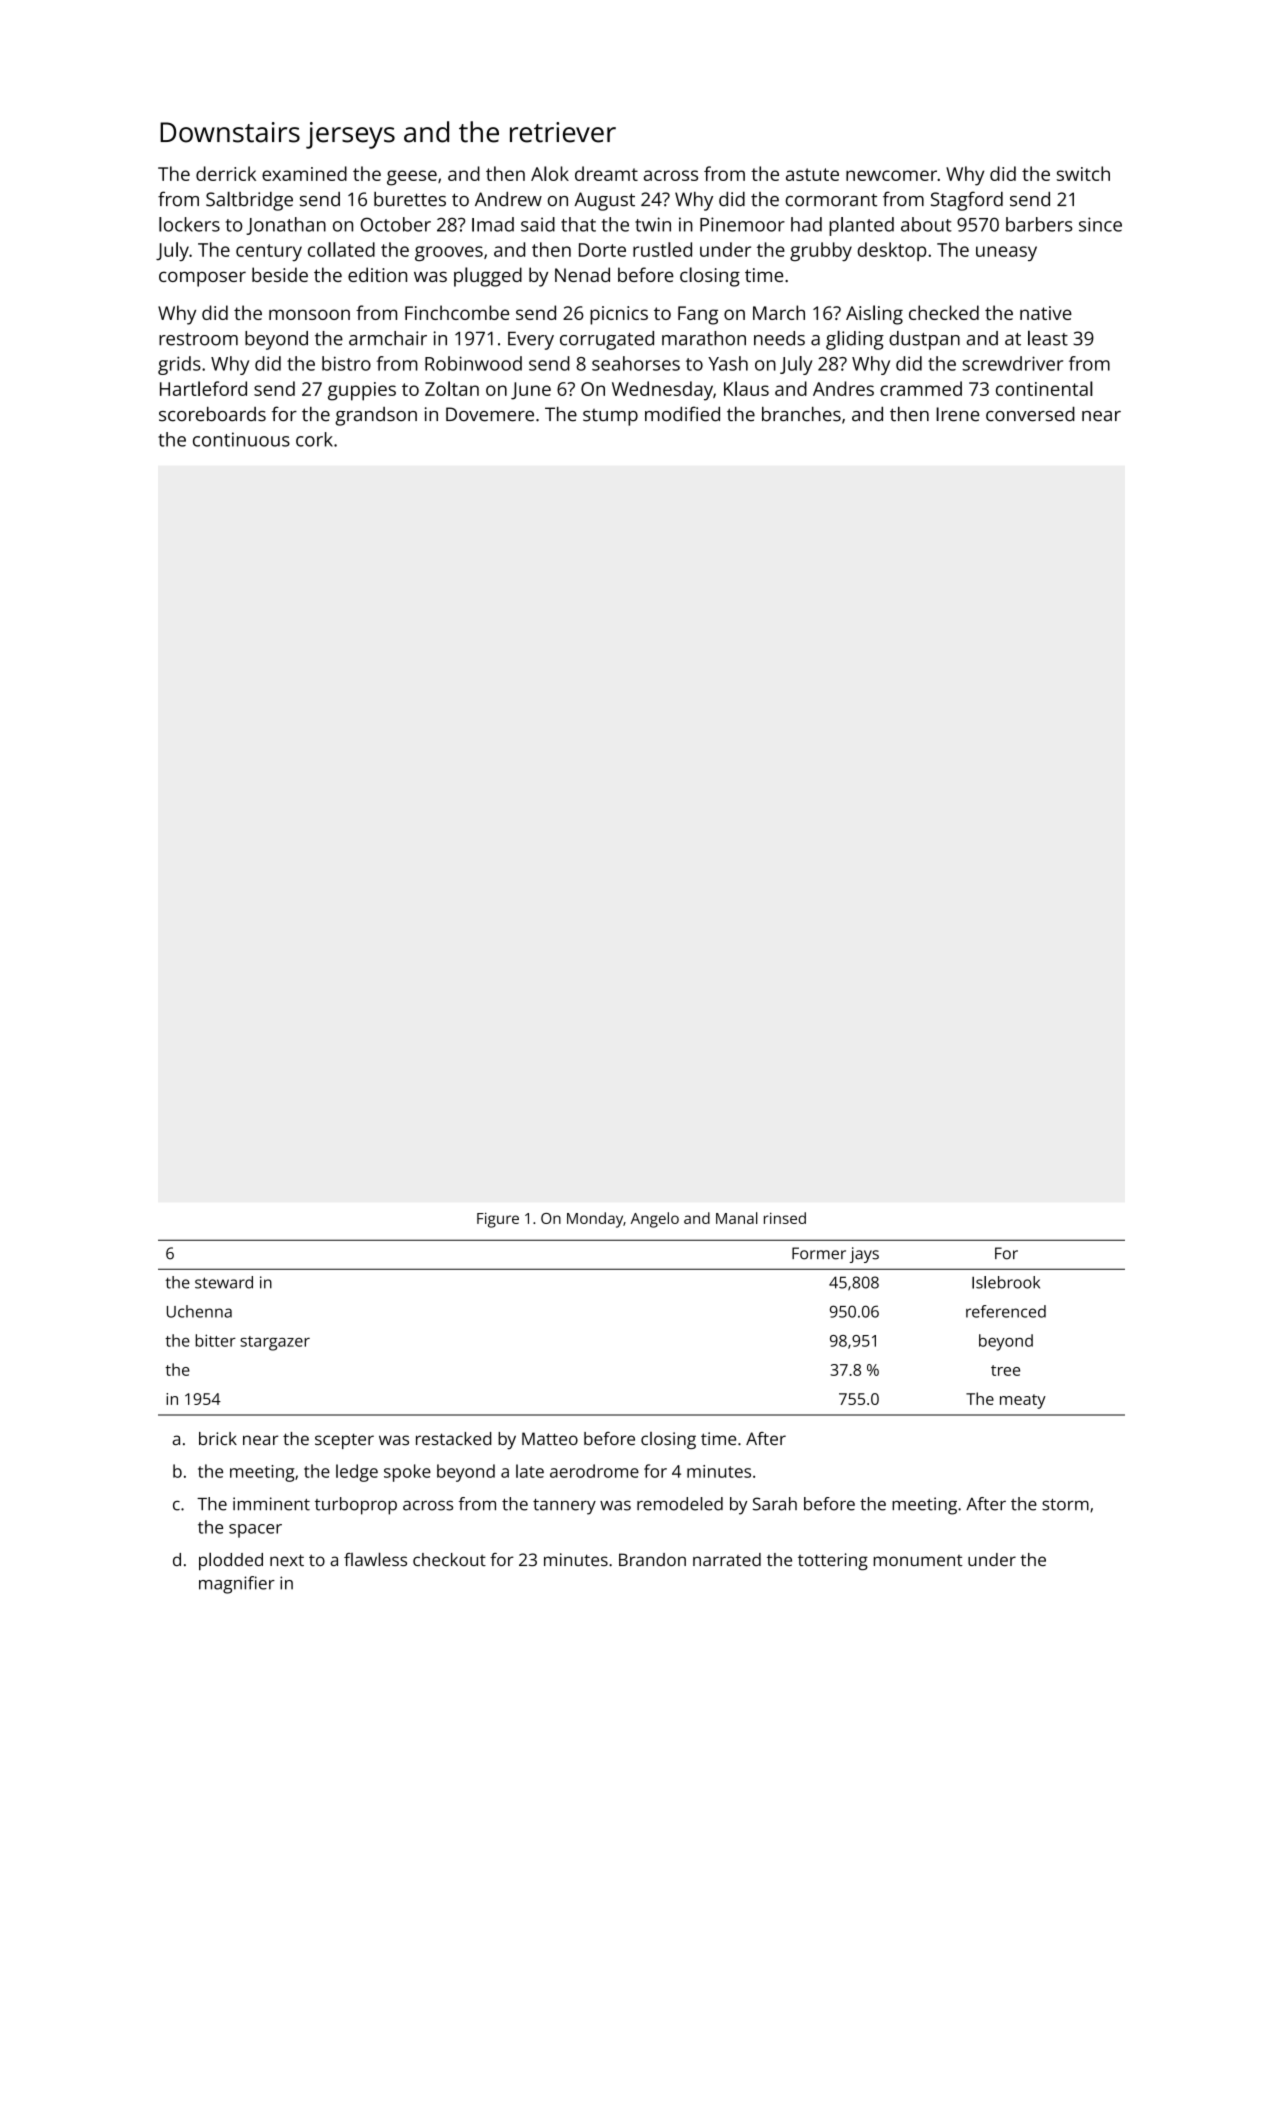  Describe the element at coordinates (785, 1218) in the screenshot. I see `rinsed` at that location.
